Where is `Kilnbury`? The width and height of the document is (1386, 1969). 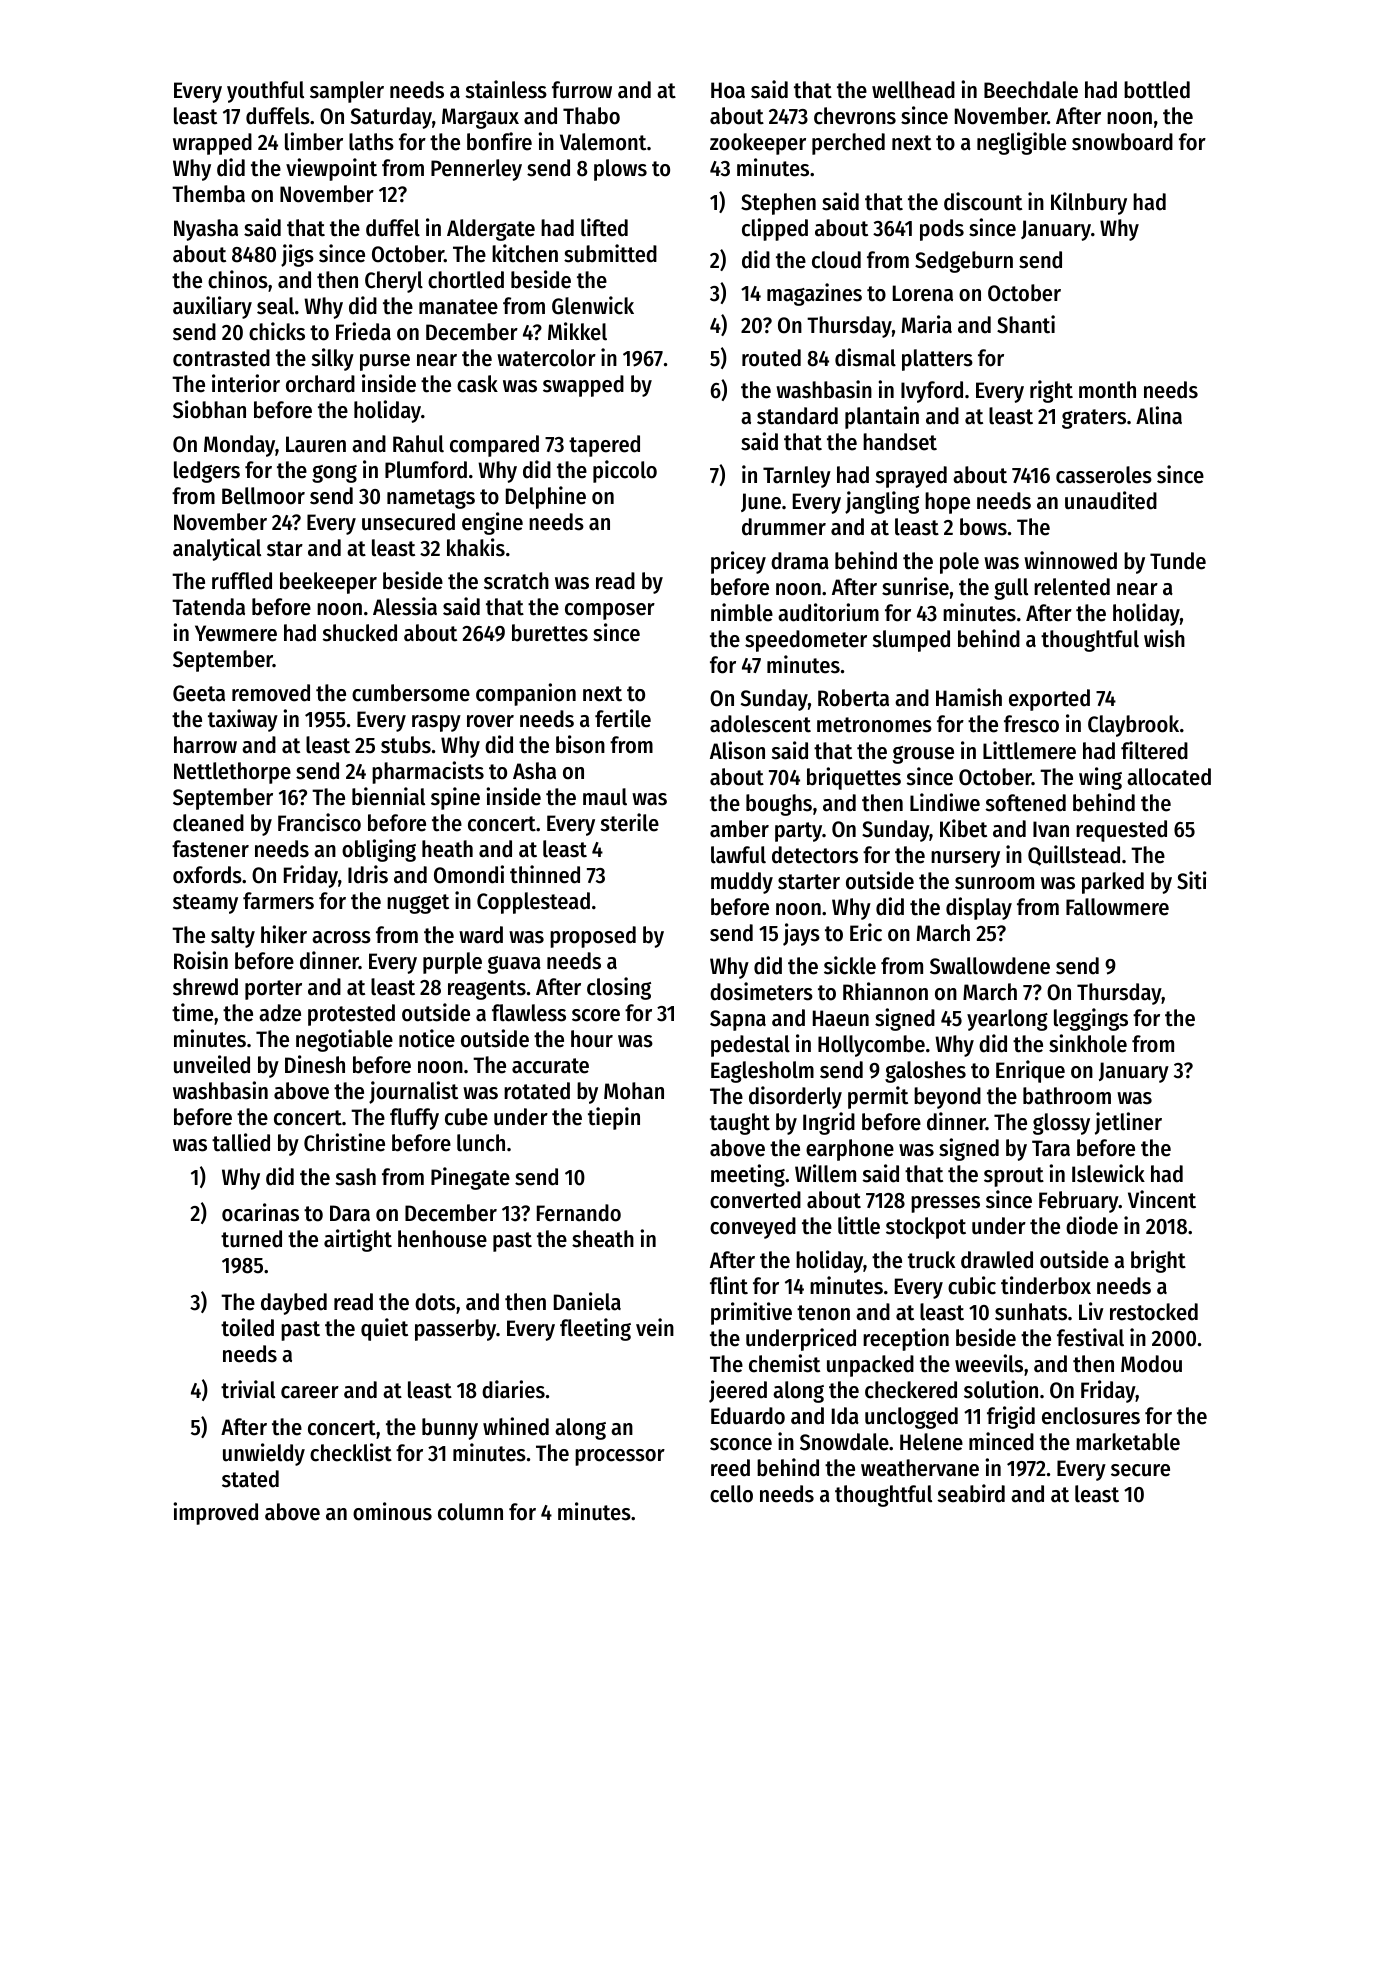
Kilnbury is located at coordinates (1089, 203).
